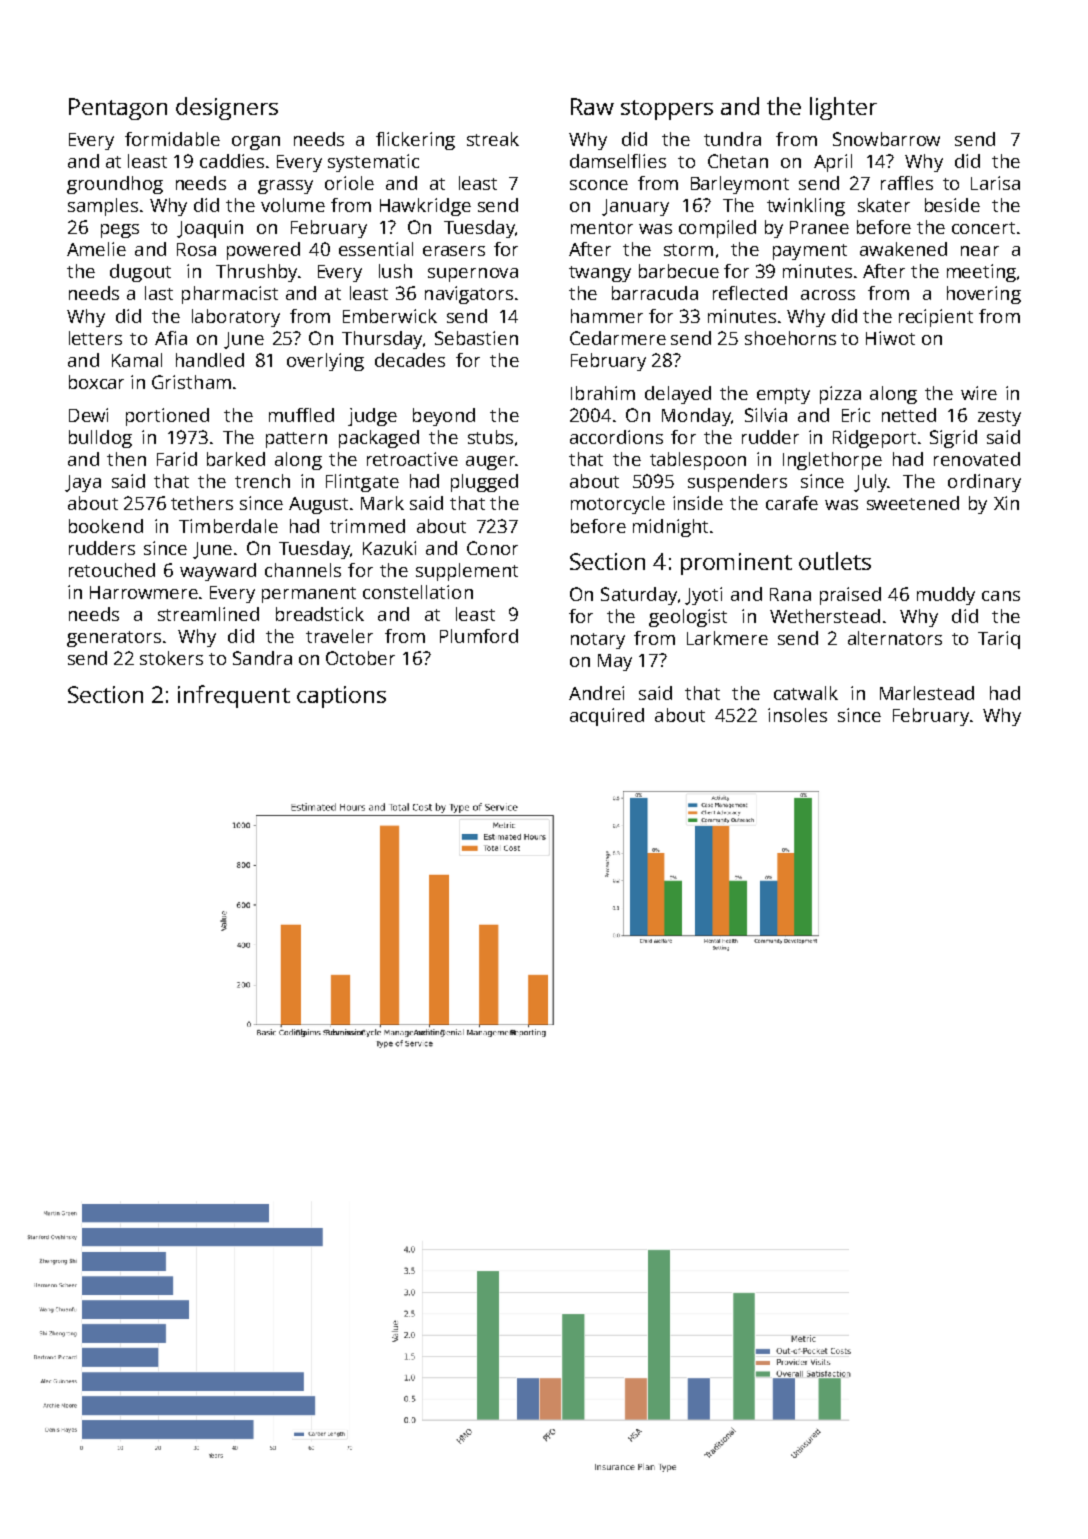 The width and height of the screenshot is (1088, 1539). I want to click on lighter, so click(843, 108).
